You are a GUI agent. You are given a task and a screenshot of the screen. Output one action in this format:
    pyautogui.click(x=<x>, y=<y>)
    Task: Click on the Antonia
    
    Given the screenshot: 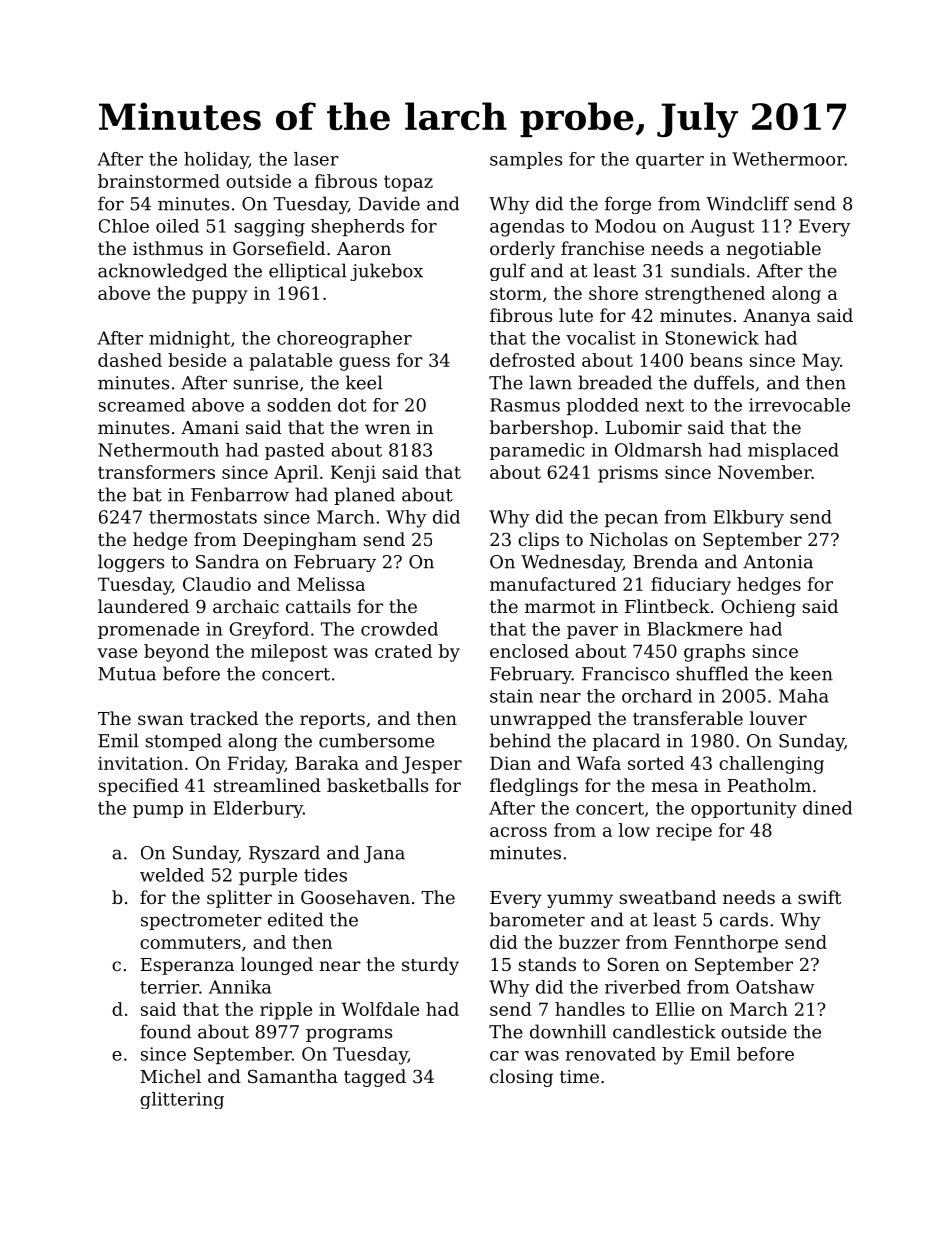 What is the action you would take?
    pyautogui.click(x=778, y=562)
